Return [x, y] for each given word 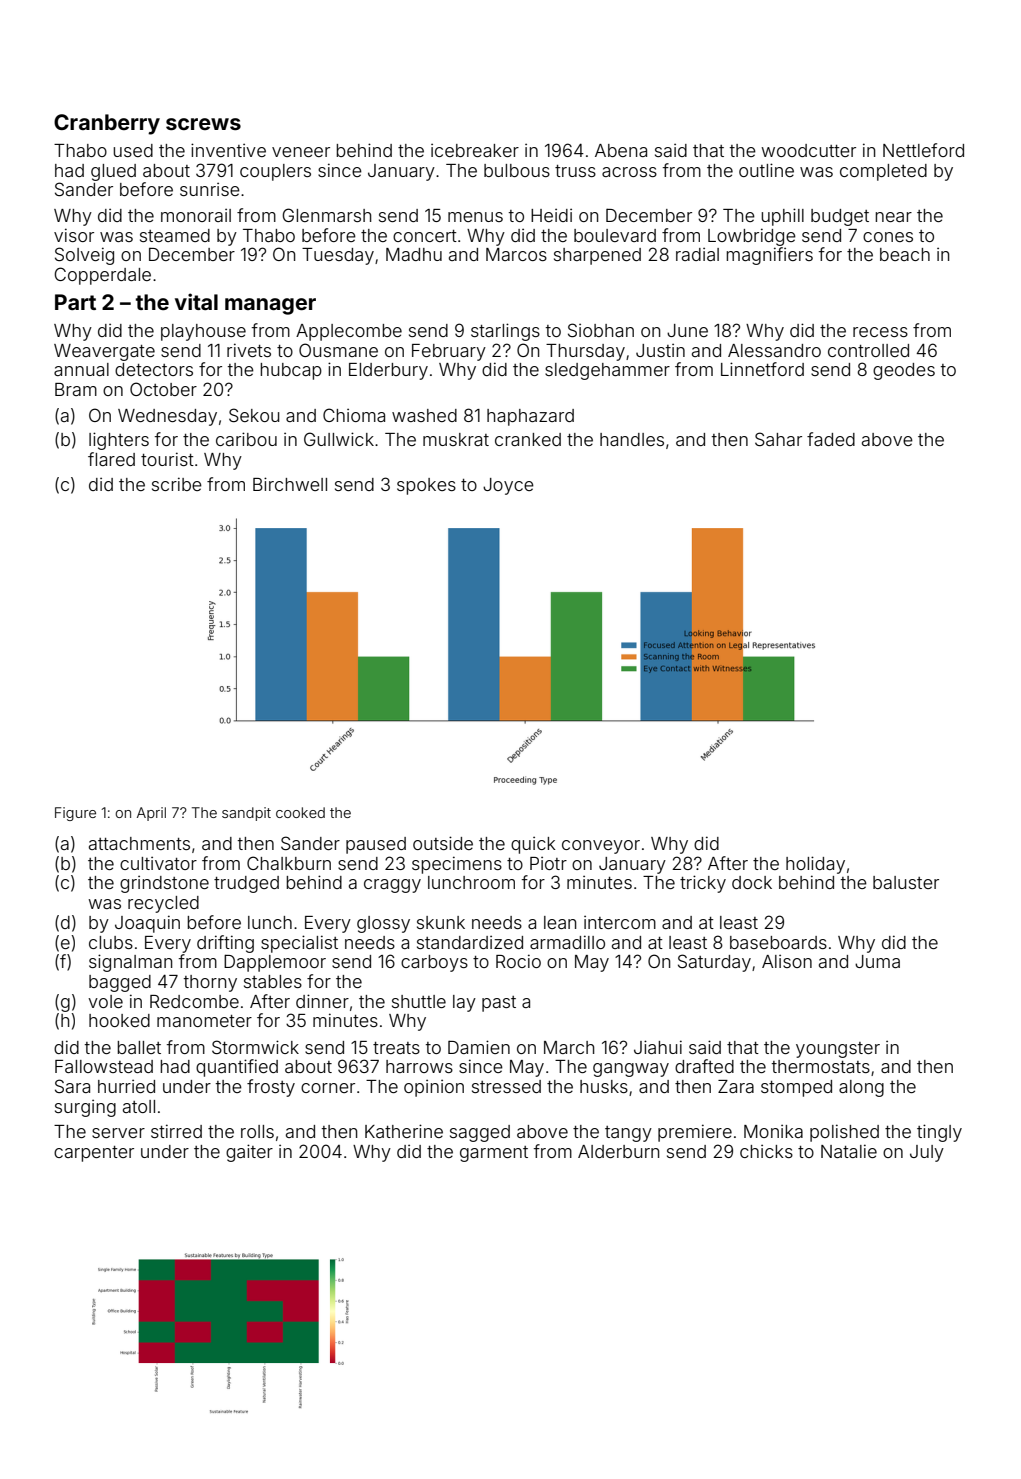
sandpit [246, 814]
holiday [815, 865]
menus [475, 217]
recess [880, 332]
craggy [392, 886]
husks [604, 1086]
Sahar [778, 439]
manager [270, 306]
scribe [177, 484]
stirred [176, 1131]
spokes [426, 486]
